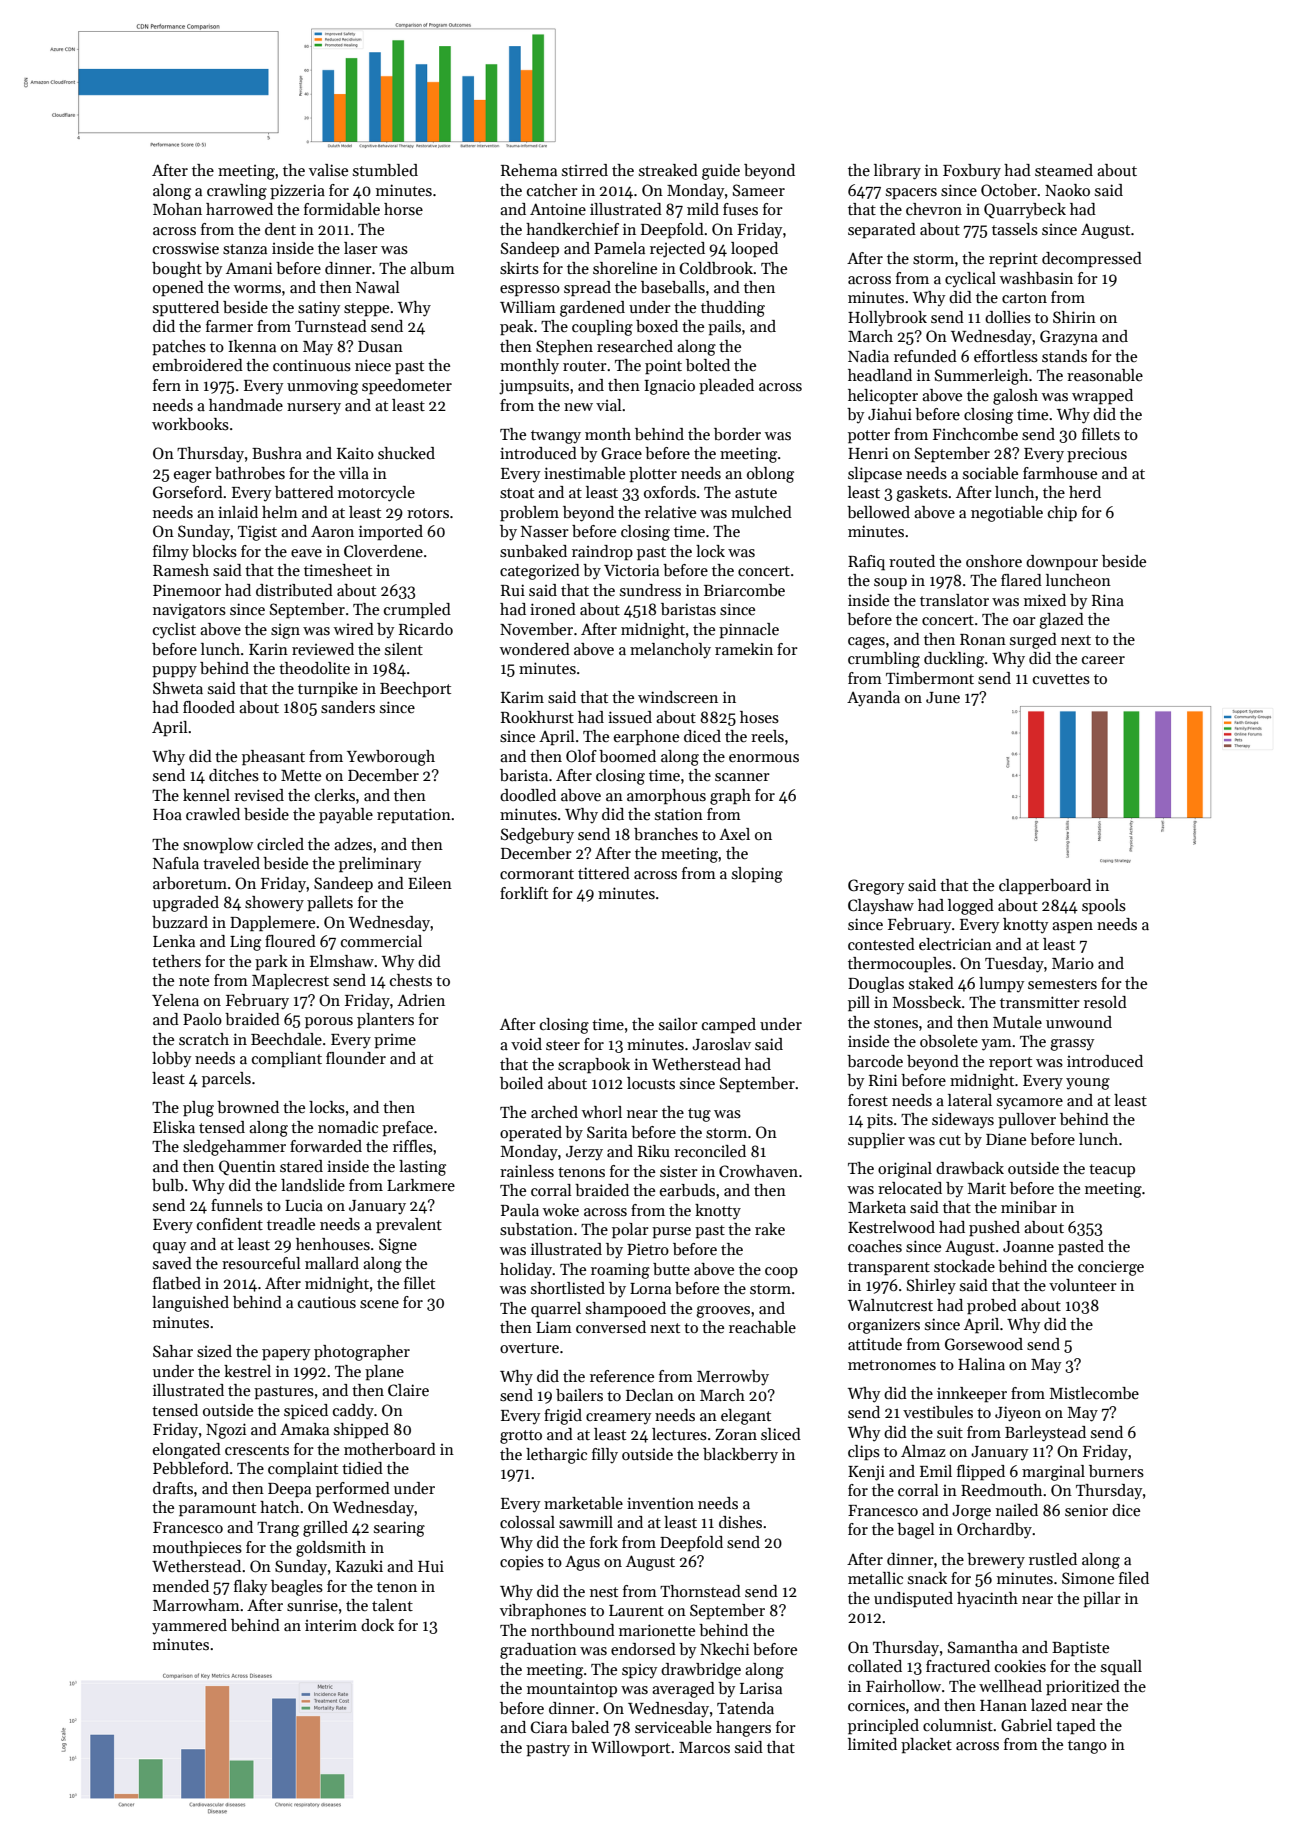 This screenshot has height=1843, width=1303. Describe the element at coordinates (630, 1749) in the screenshot. I see `Willowport` at that location.
